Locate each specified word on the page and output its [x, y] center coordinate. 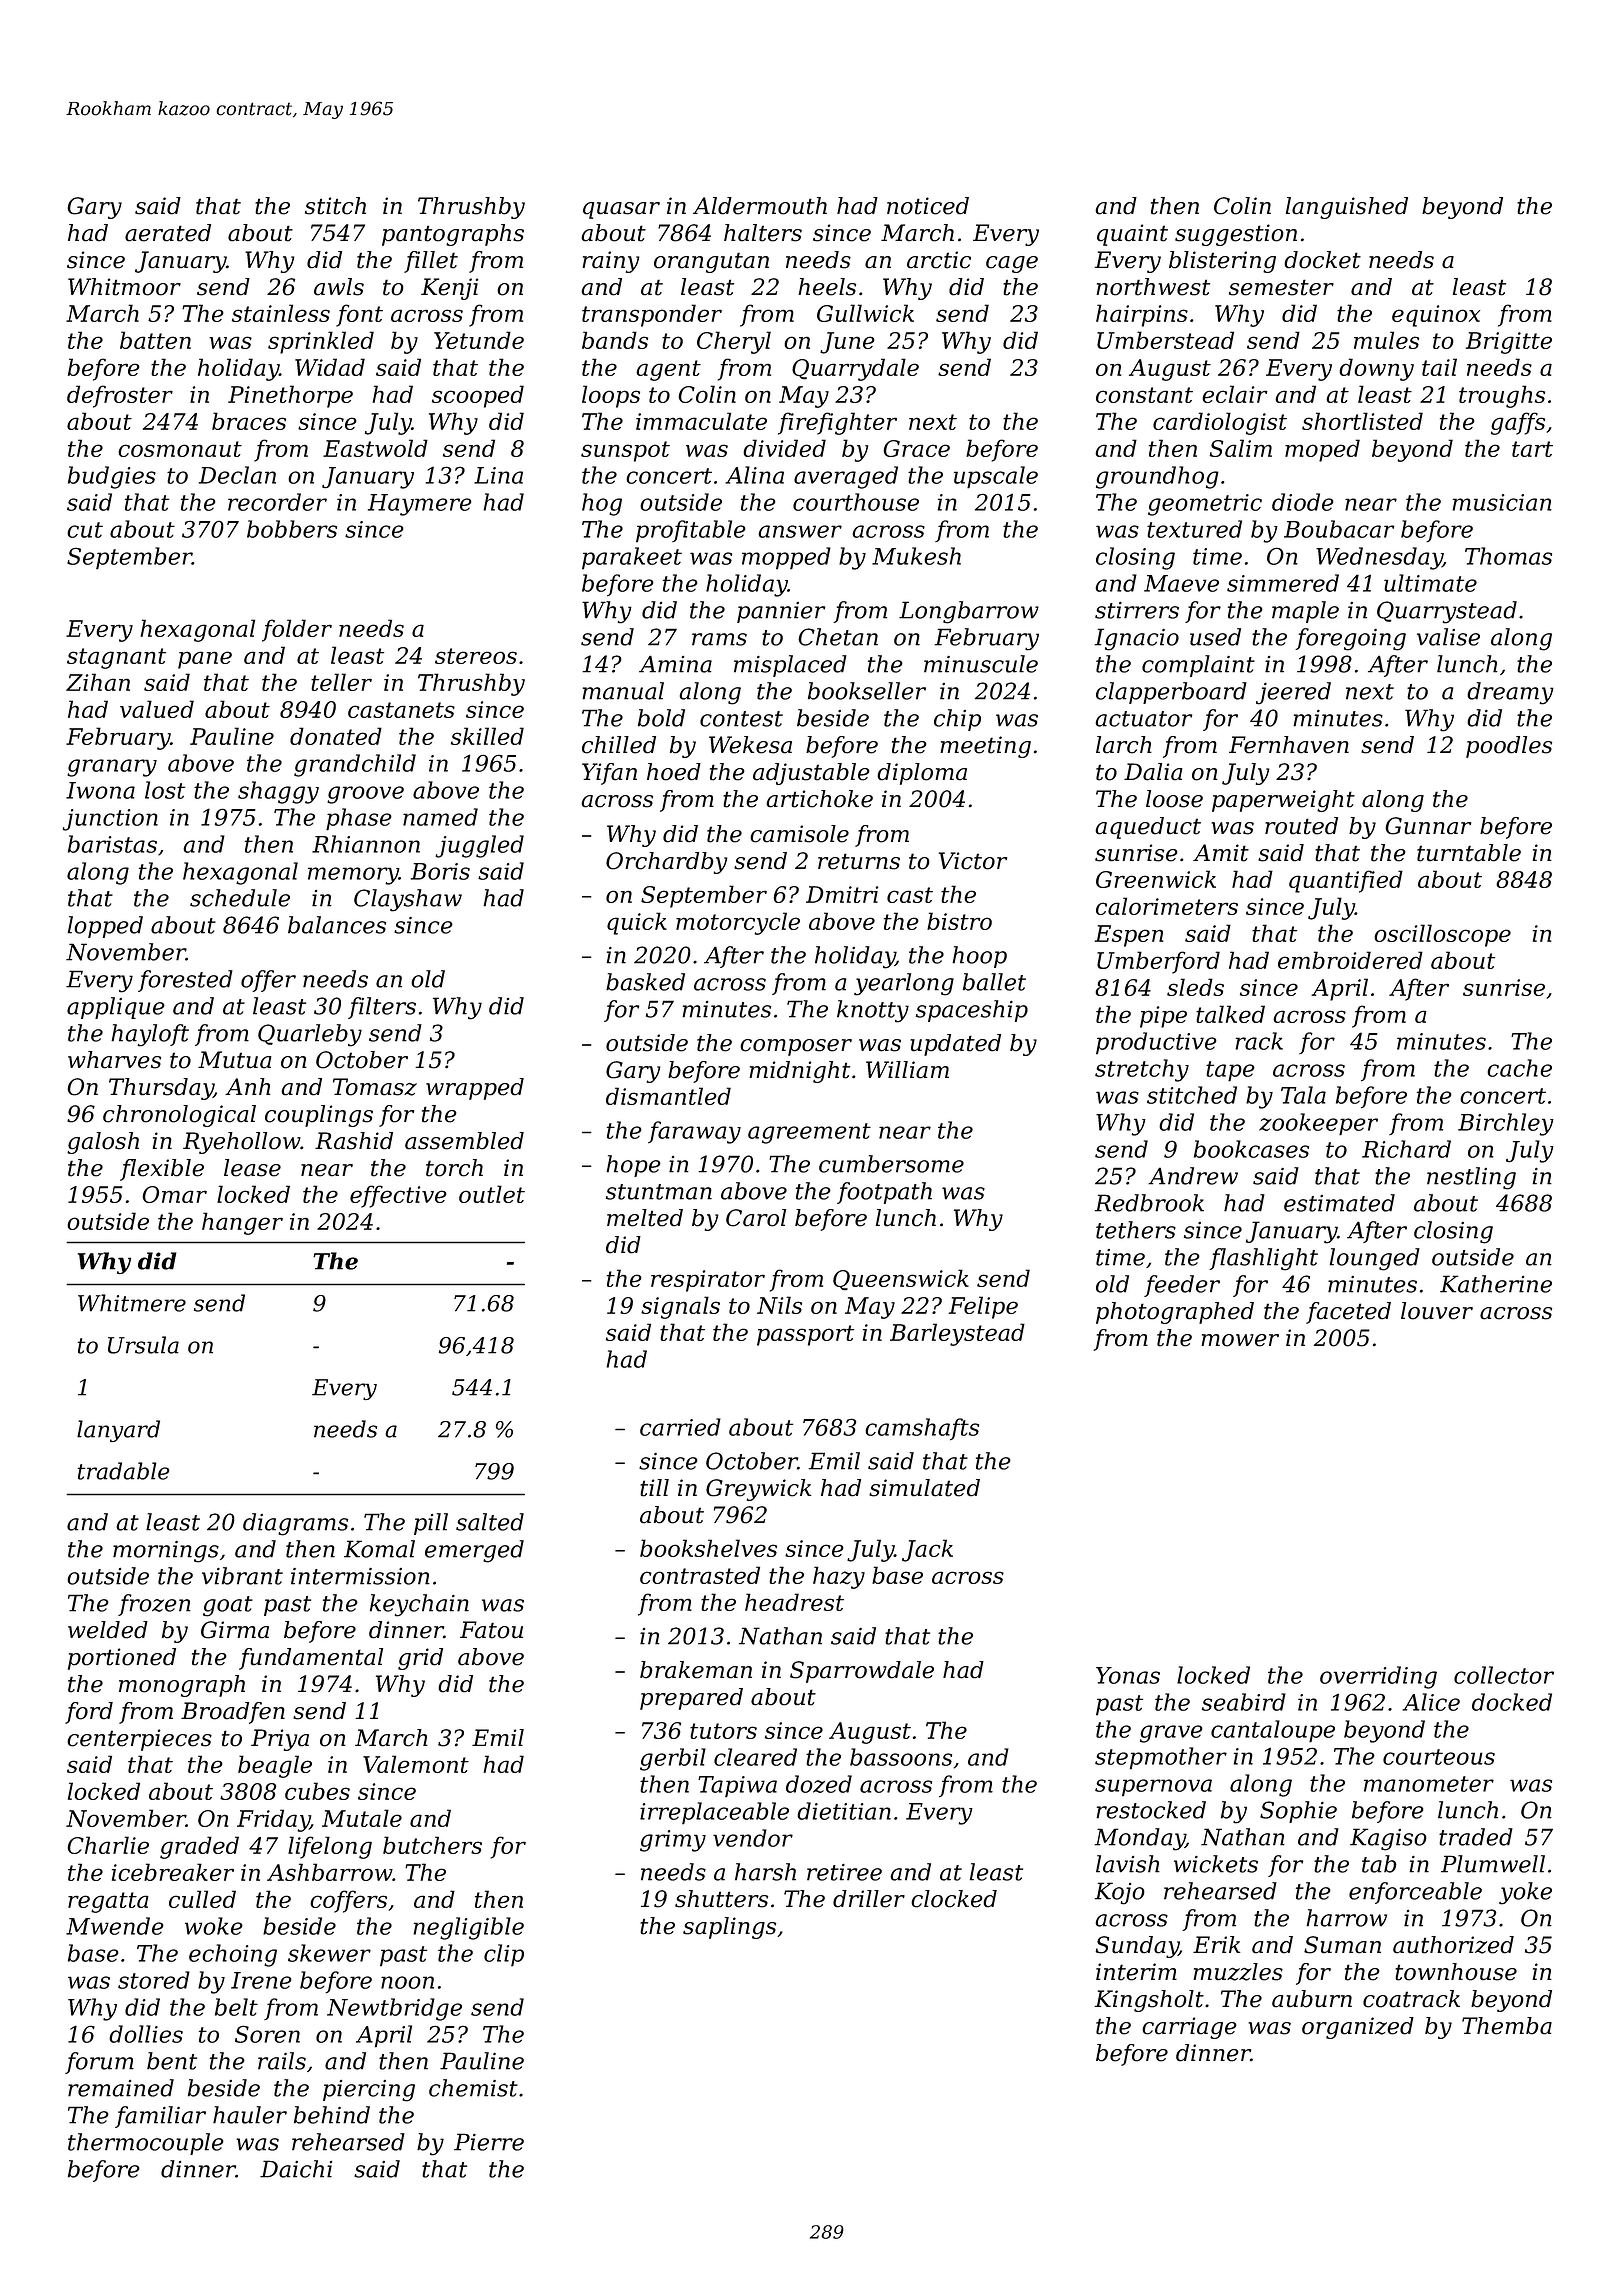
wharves [114, 1060]
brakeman [696, 1670]
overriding [1378, 1677]
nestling [1471, 1178]
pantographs [453, 235]
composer [796, 1047]
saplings [729, 1928]
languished [1347, 208]
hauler [250, 2115]
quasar [621, 210]
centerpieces [139, 1740]
